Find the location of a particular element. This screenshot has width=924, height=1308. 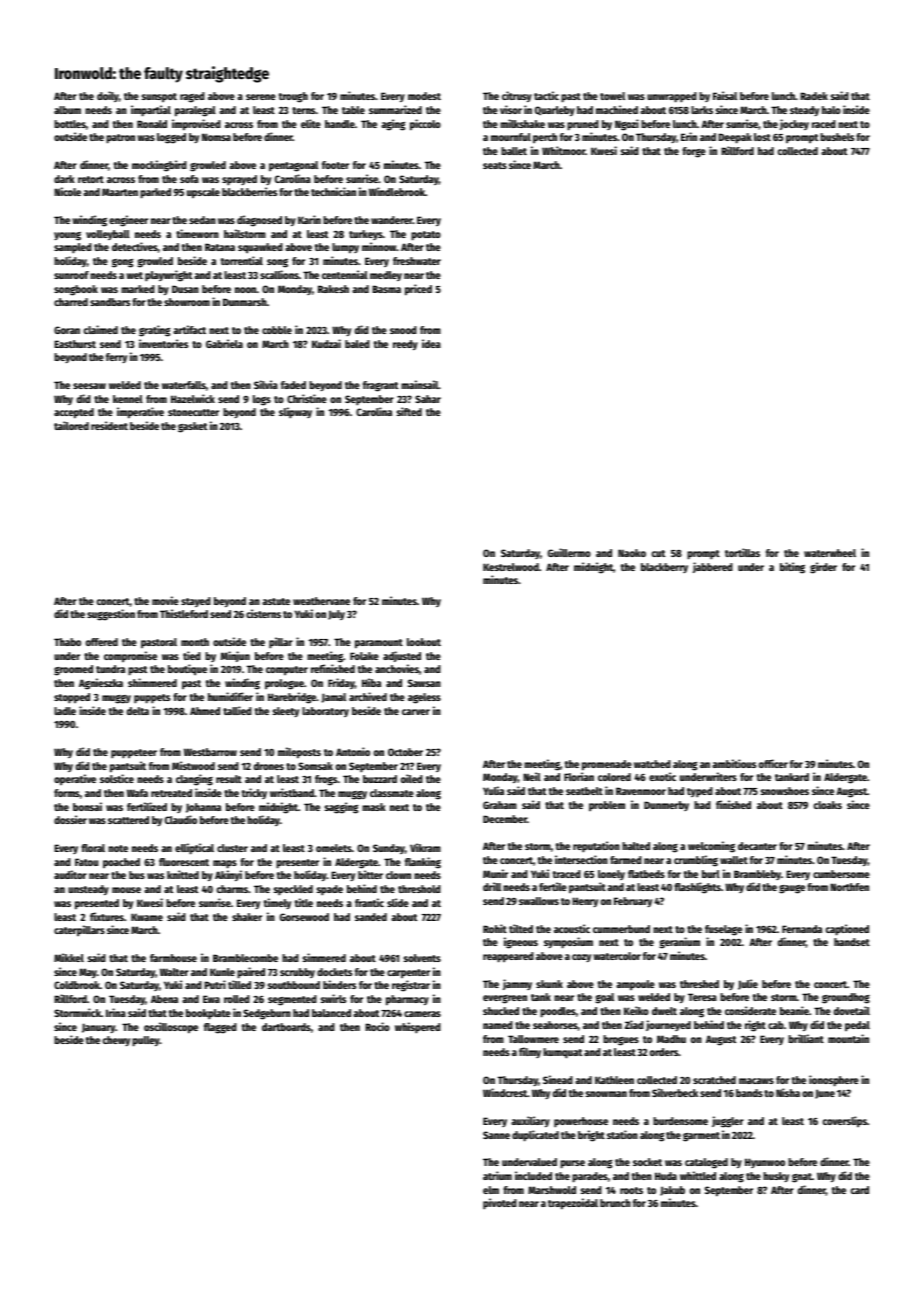

Windlebrook is located at coordinates (397, 191).
